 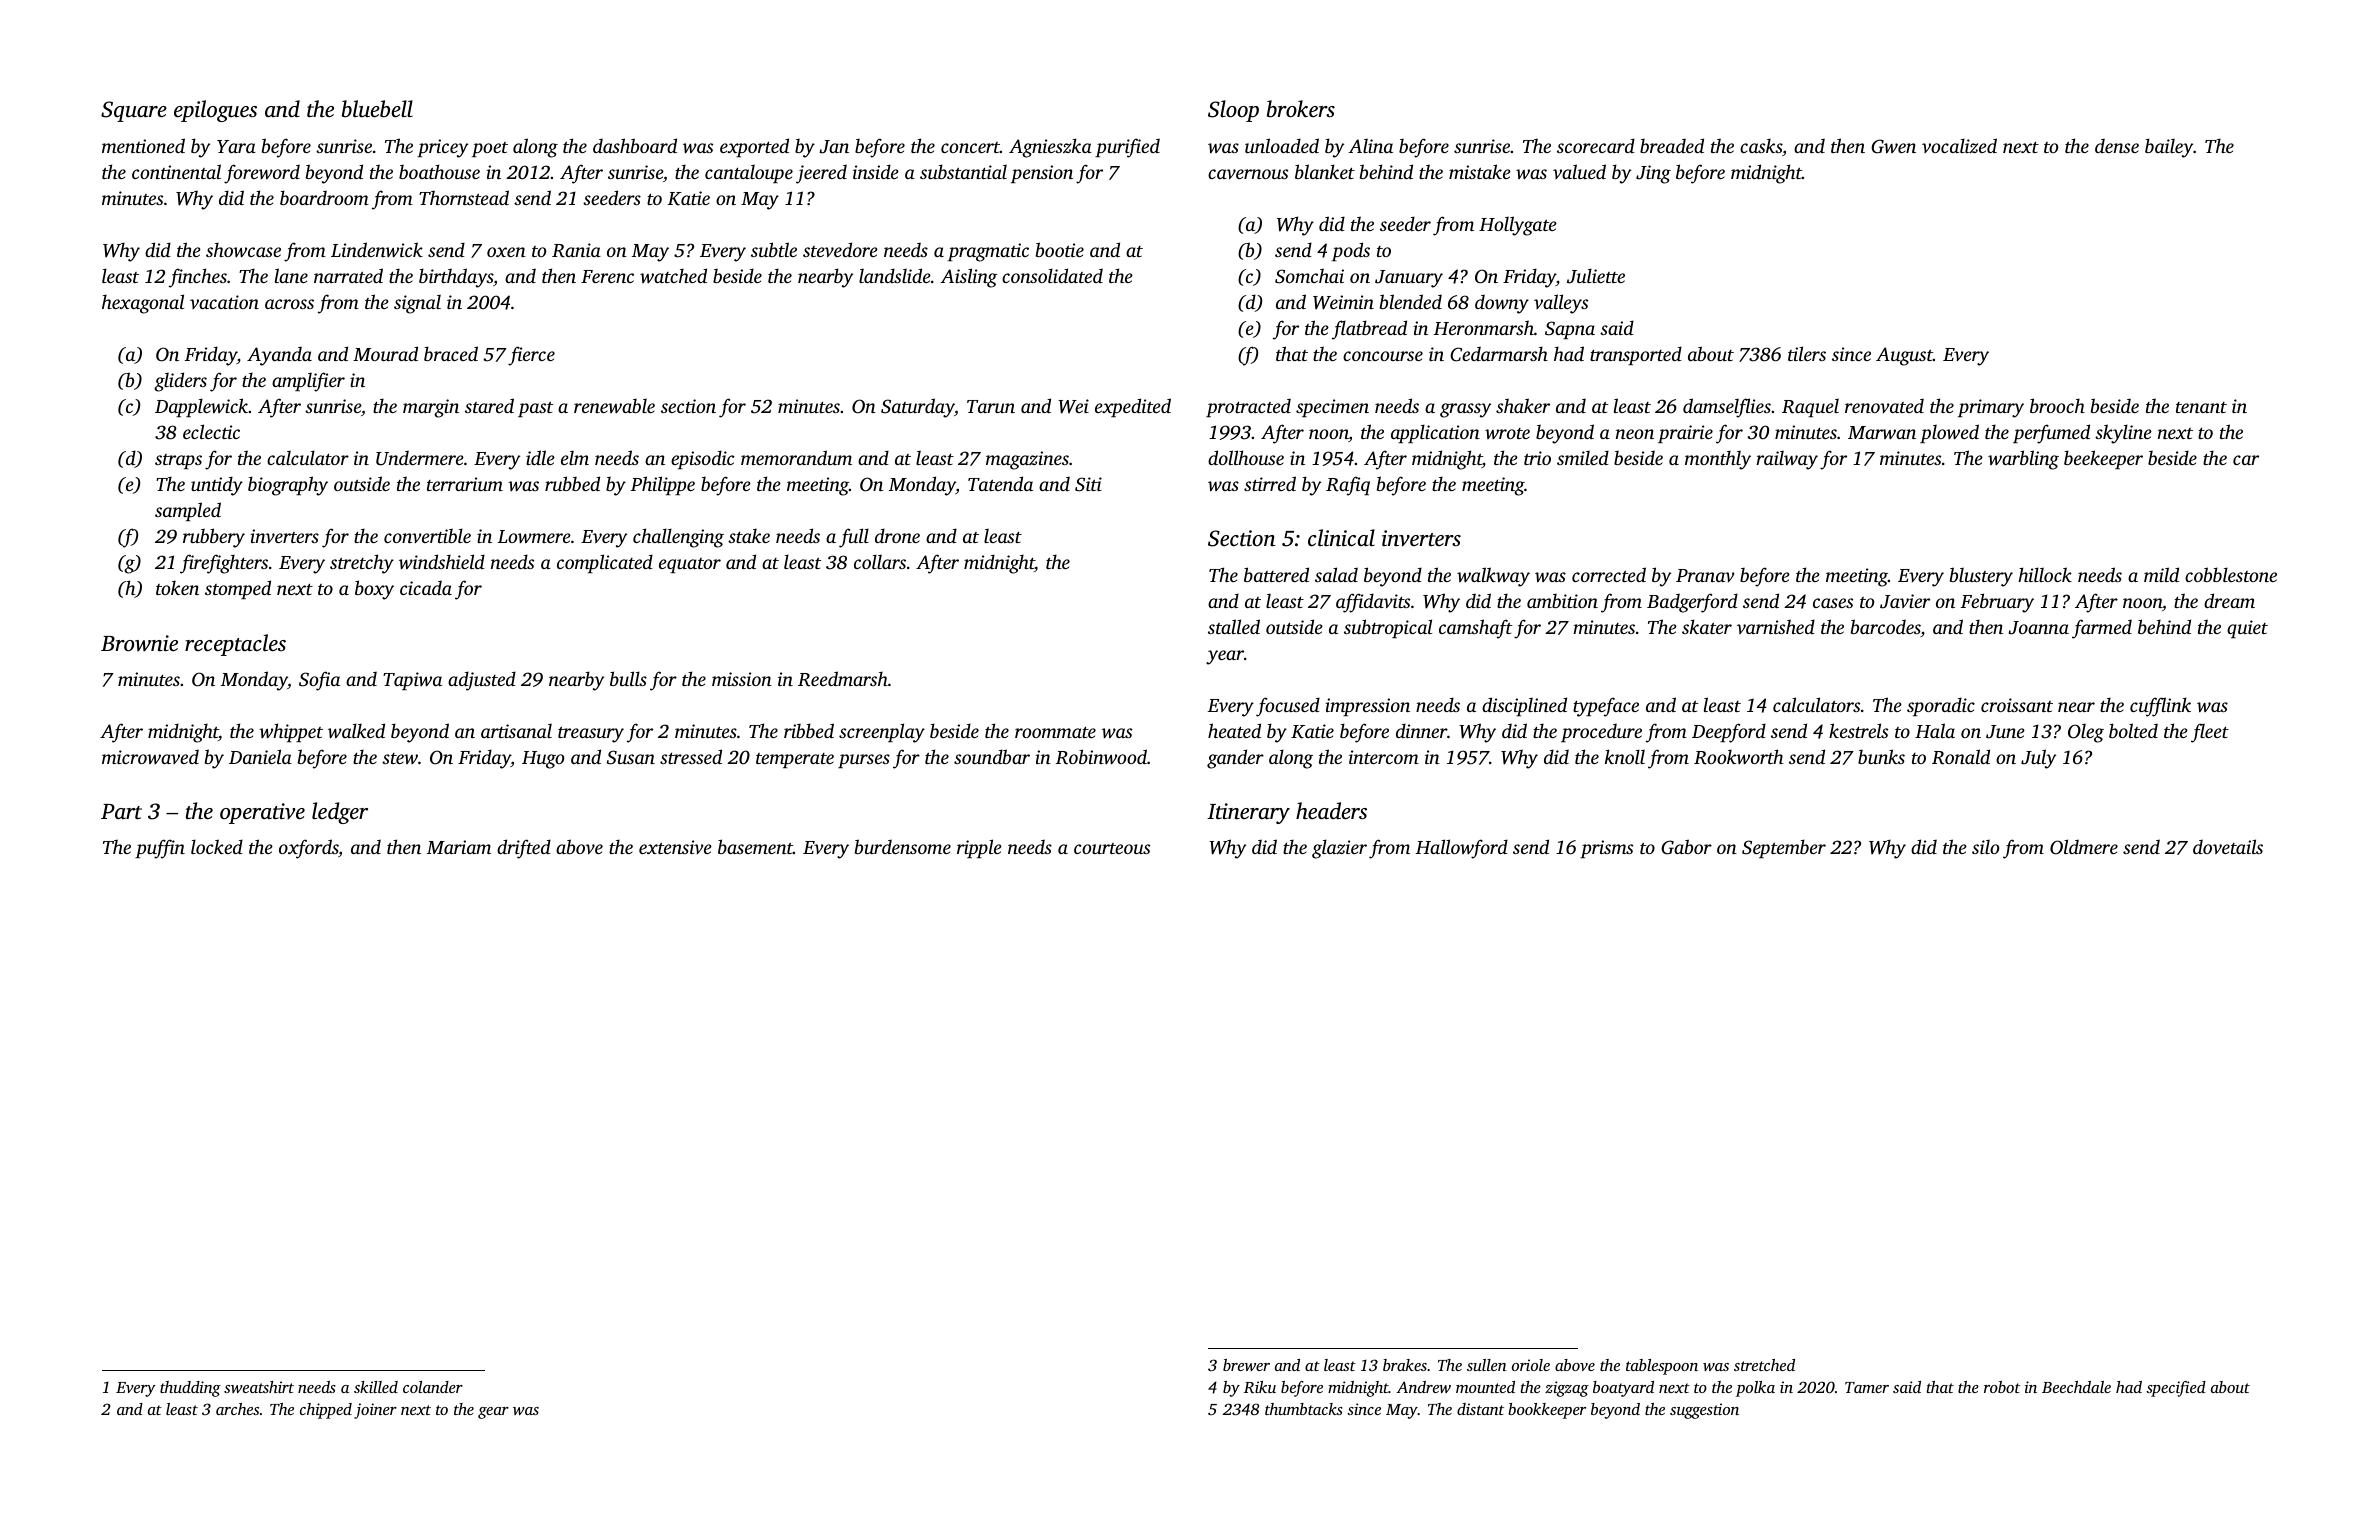 I want to click on Part, so click(x=121, y=811).
